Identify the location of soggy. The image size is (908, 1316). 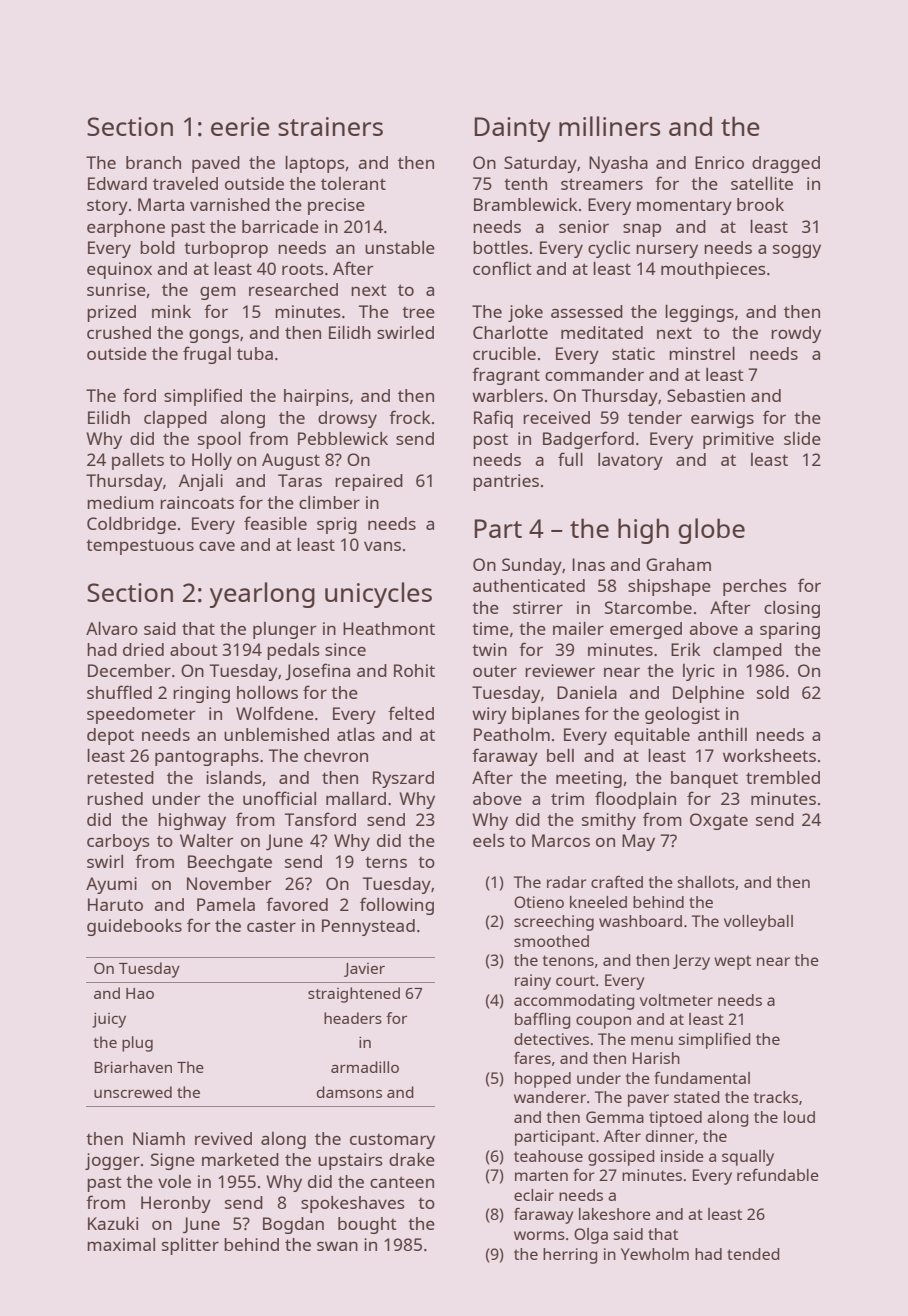
(797, 251).
